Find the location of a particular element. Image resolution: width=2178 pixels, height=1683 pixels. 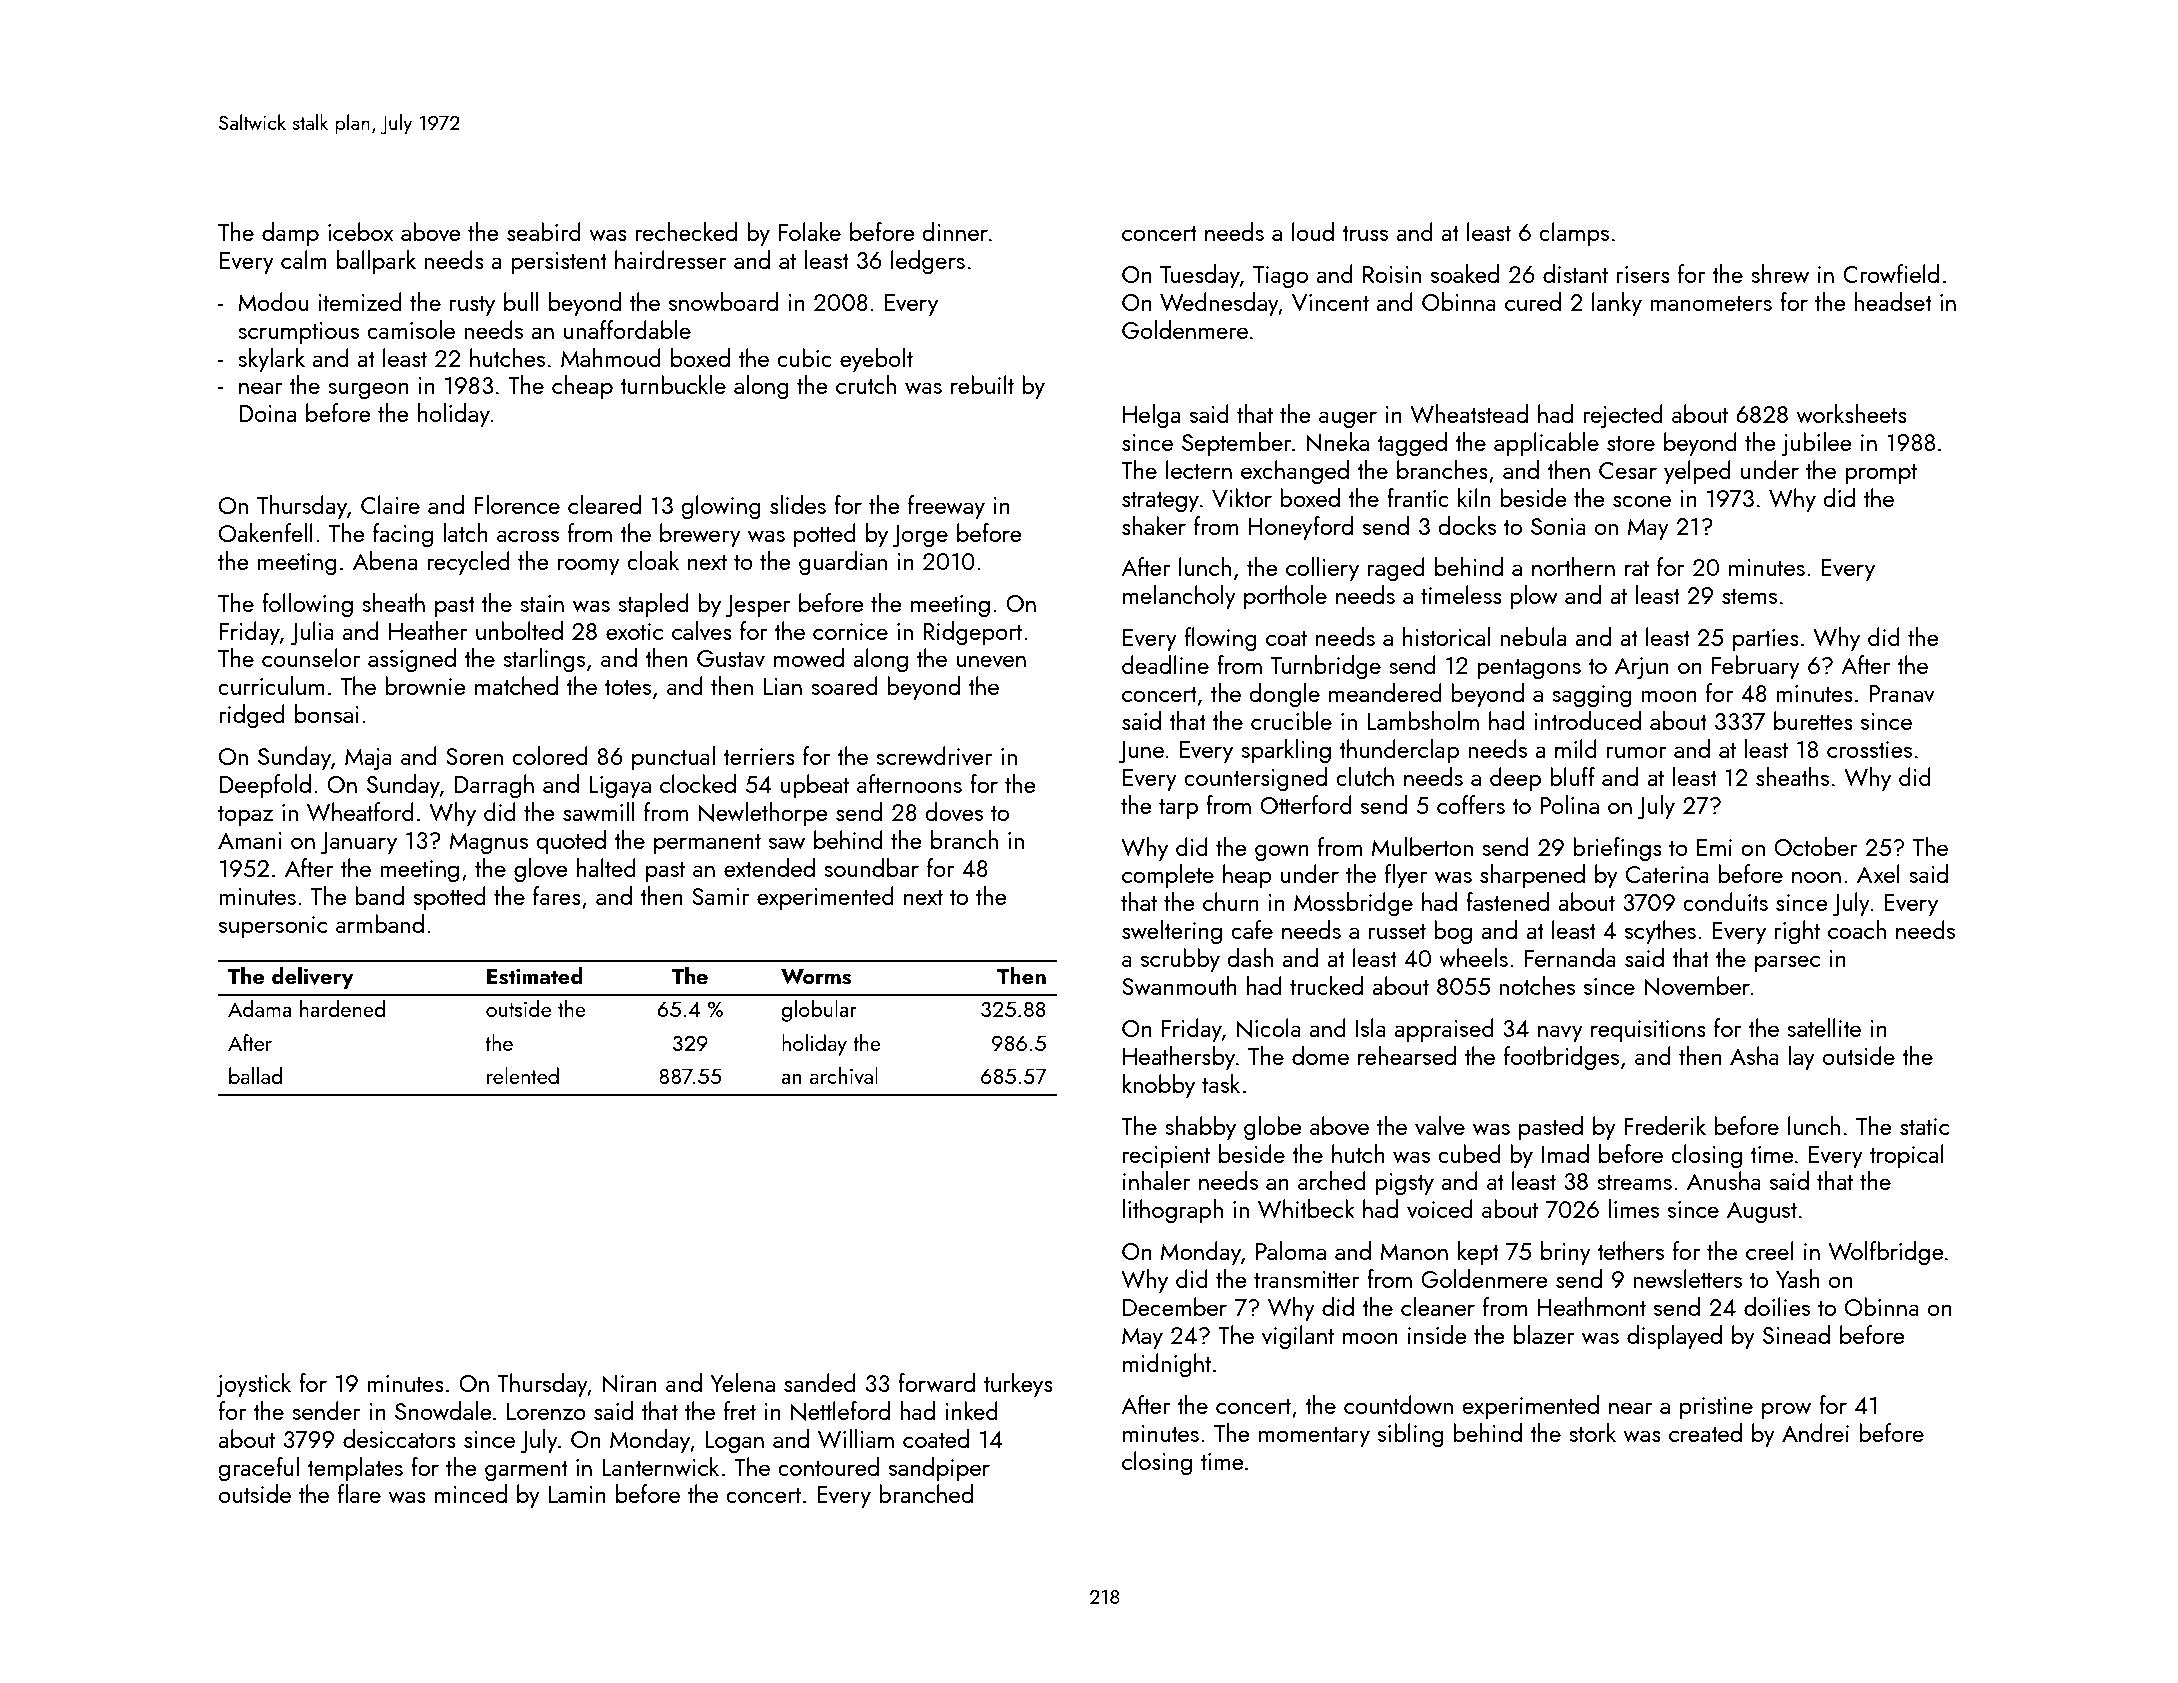

sanded is located at coordinates (820, 1382).
